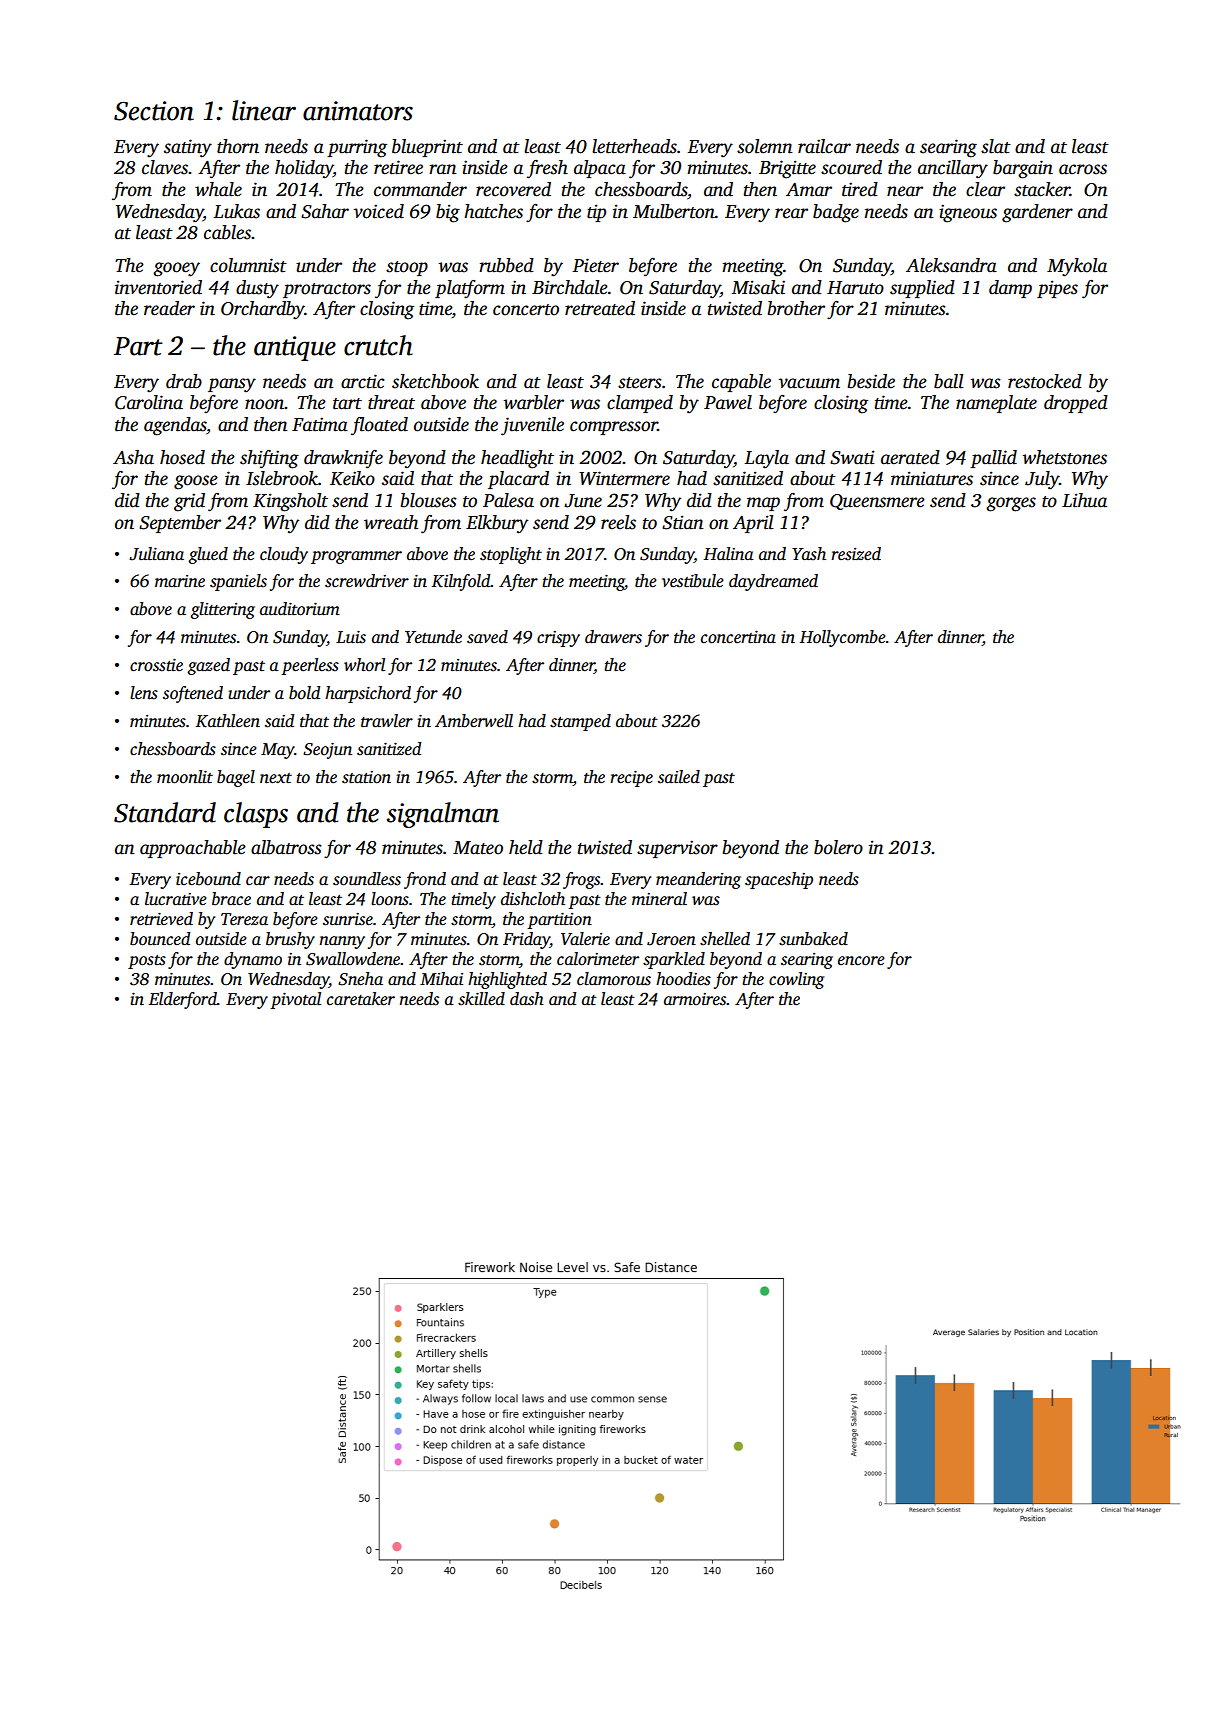 The height and width of the page is (1729, 1222). Describe the element at coordinates (861, 961) in the page. I see `encore` at that location.
